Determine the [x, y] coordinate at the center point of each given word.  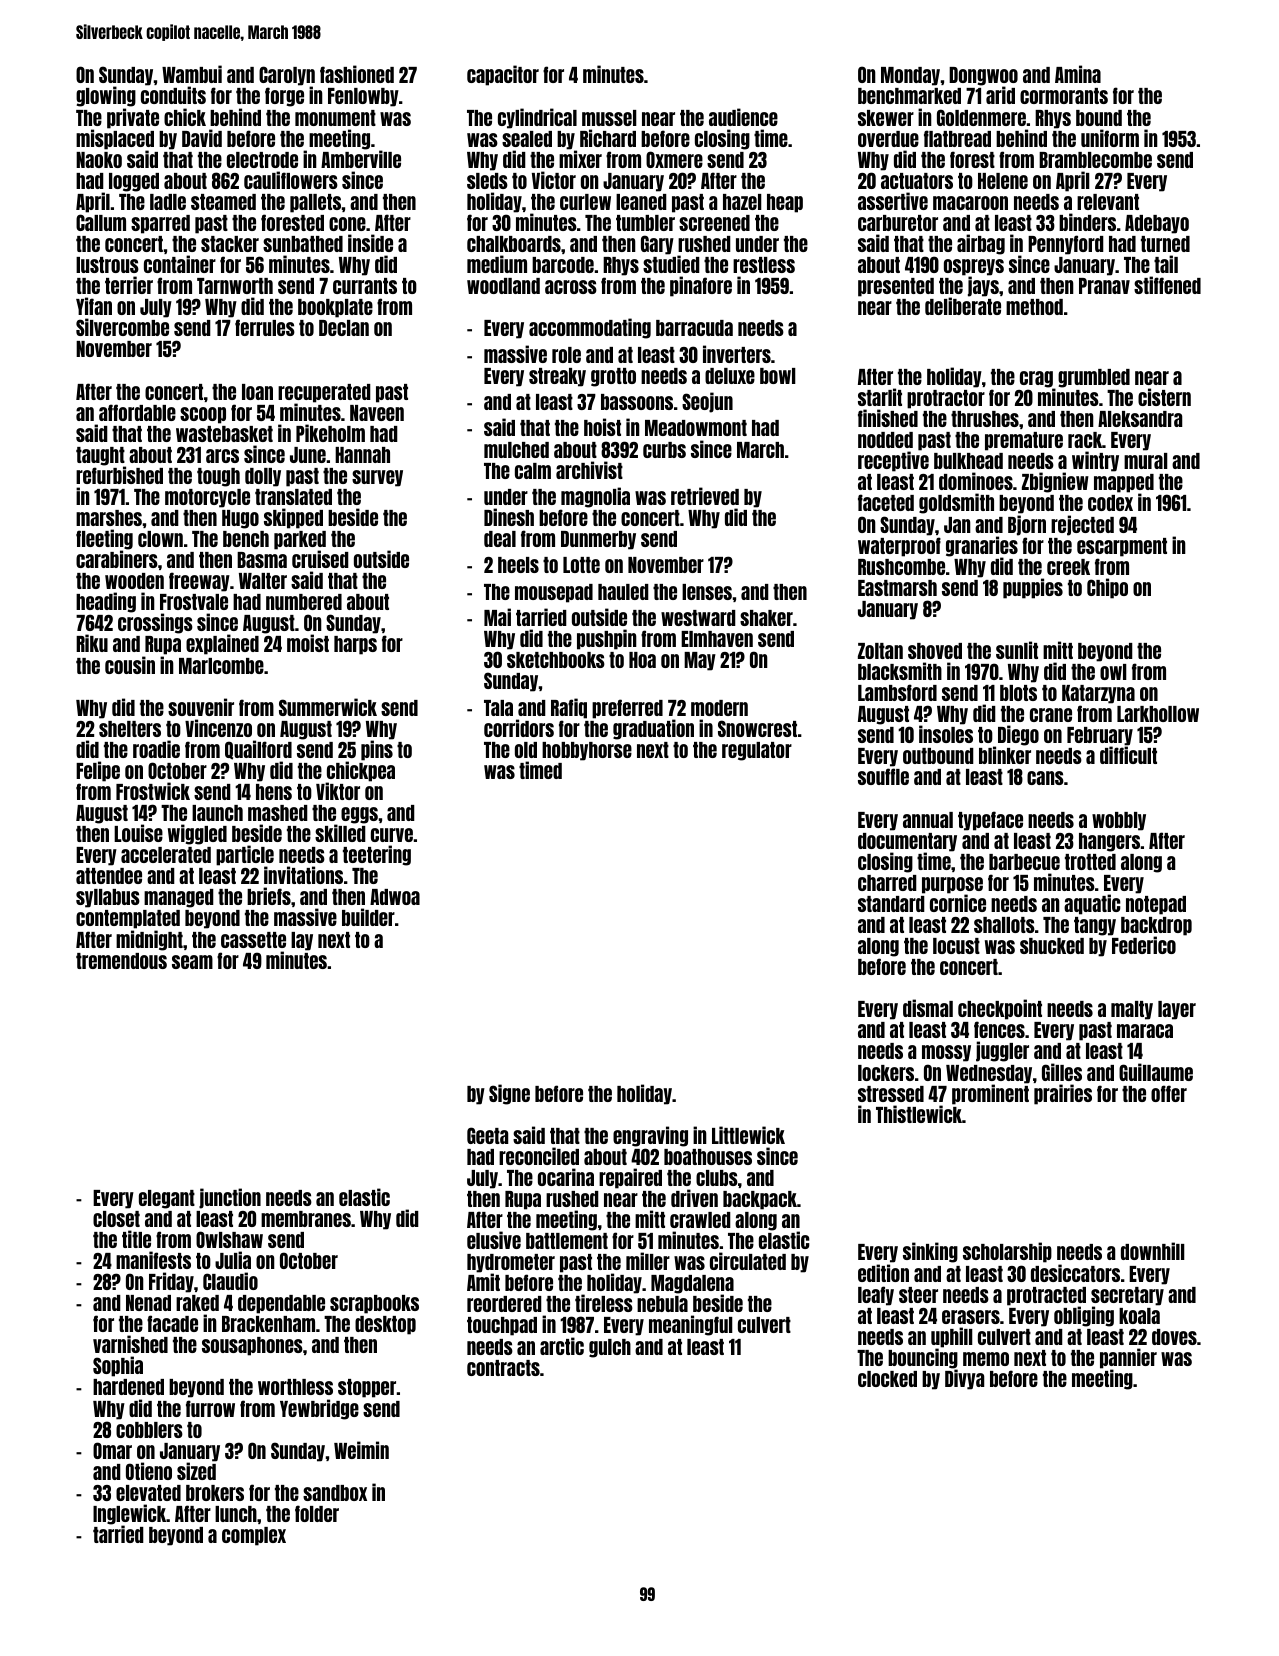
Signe [509, 1094]
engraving [650, 1136]
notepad [1156, 905]
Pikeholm [330, 433]
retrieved [705, 496]
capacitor [503, 75]
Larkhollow [1158, 714]
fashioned [357, 74]
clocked [887, 1379]
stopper [367, 1388]
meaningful [691, 1325]
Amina [1078, 74]
